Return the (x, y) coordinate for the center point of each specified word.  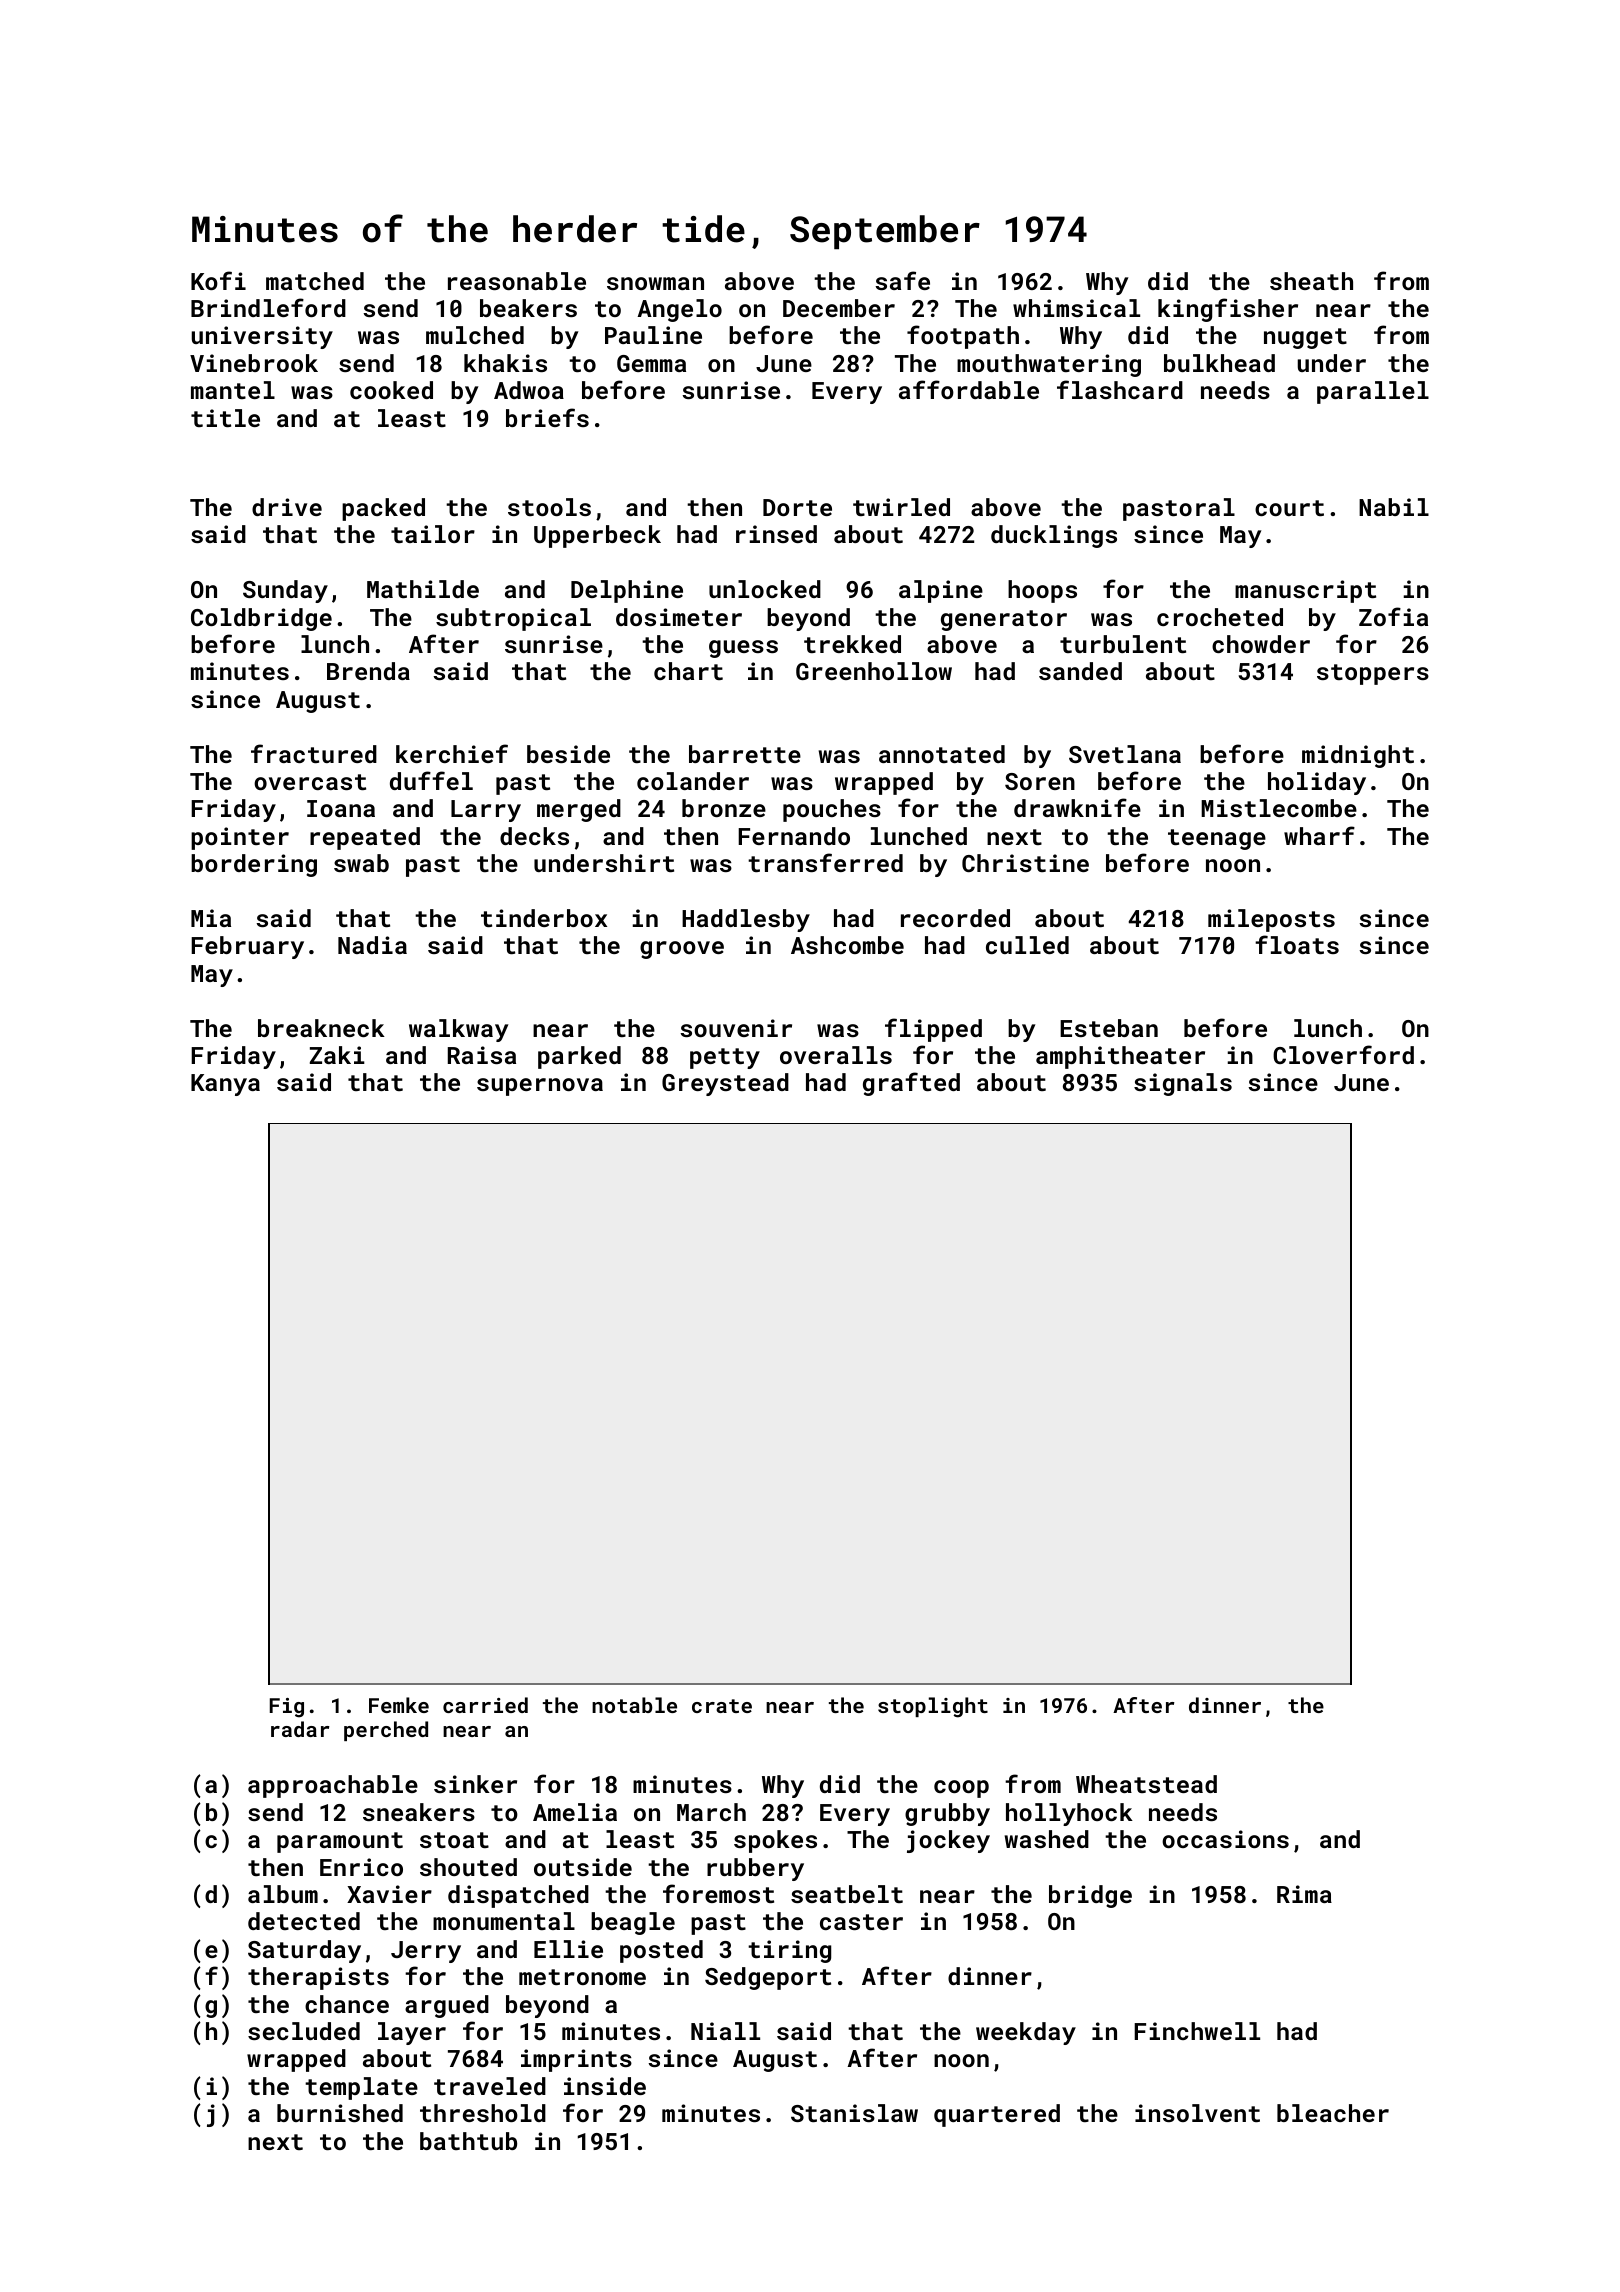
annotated (942, 754)
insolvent (1197, 2113)
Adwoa (529, 390)
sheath (1311, 281)
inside (605, 2086)
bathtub (468, 2141)
